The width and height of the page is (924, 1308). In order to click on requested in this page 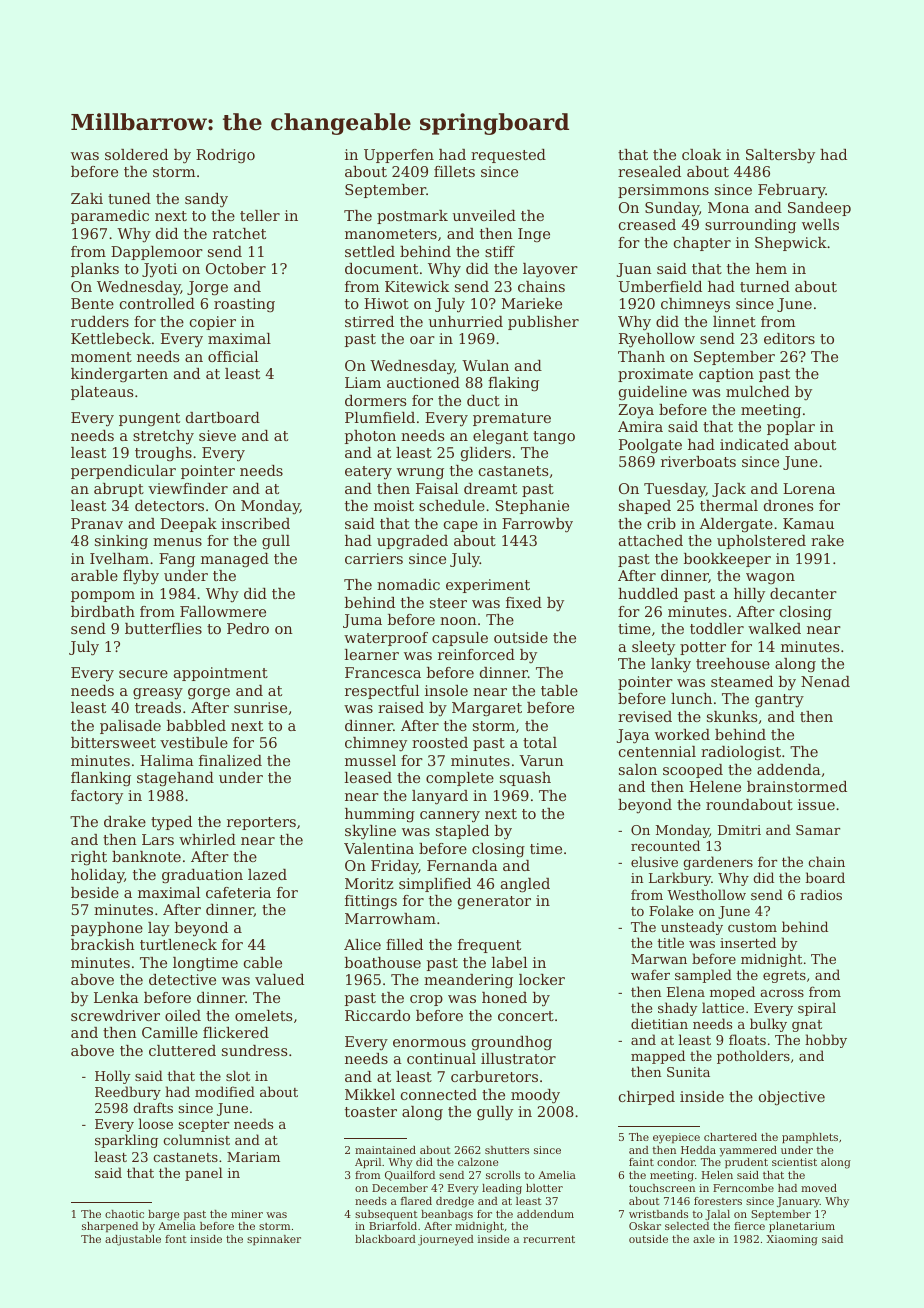, I will do `click(508, 156)`.
